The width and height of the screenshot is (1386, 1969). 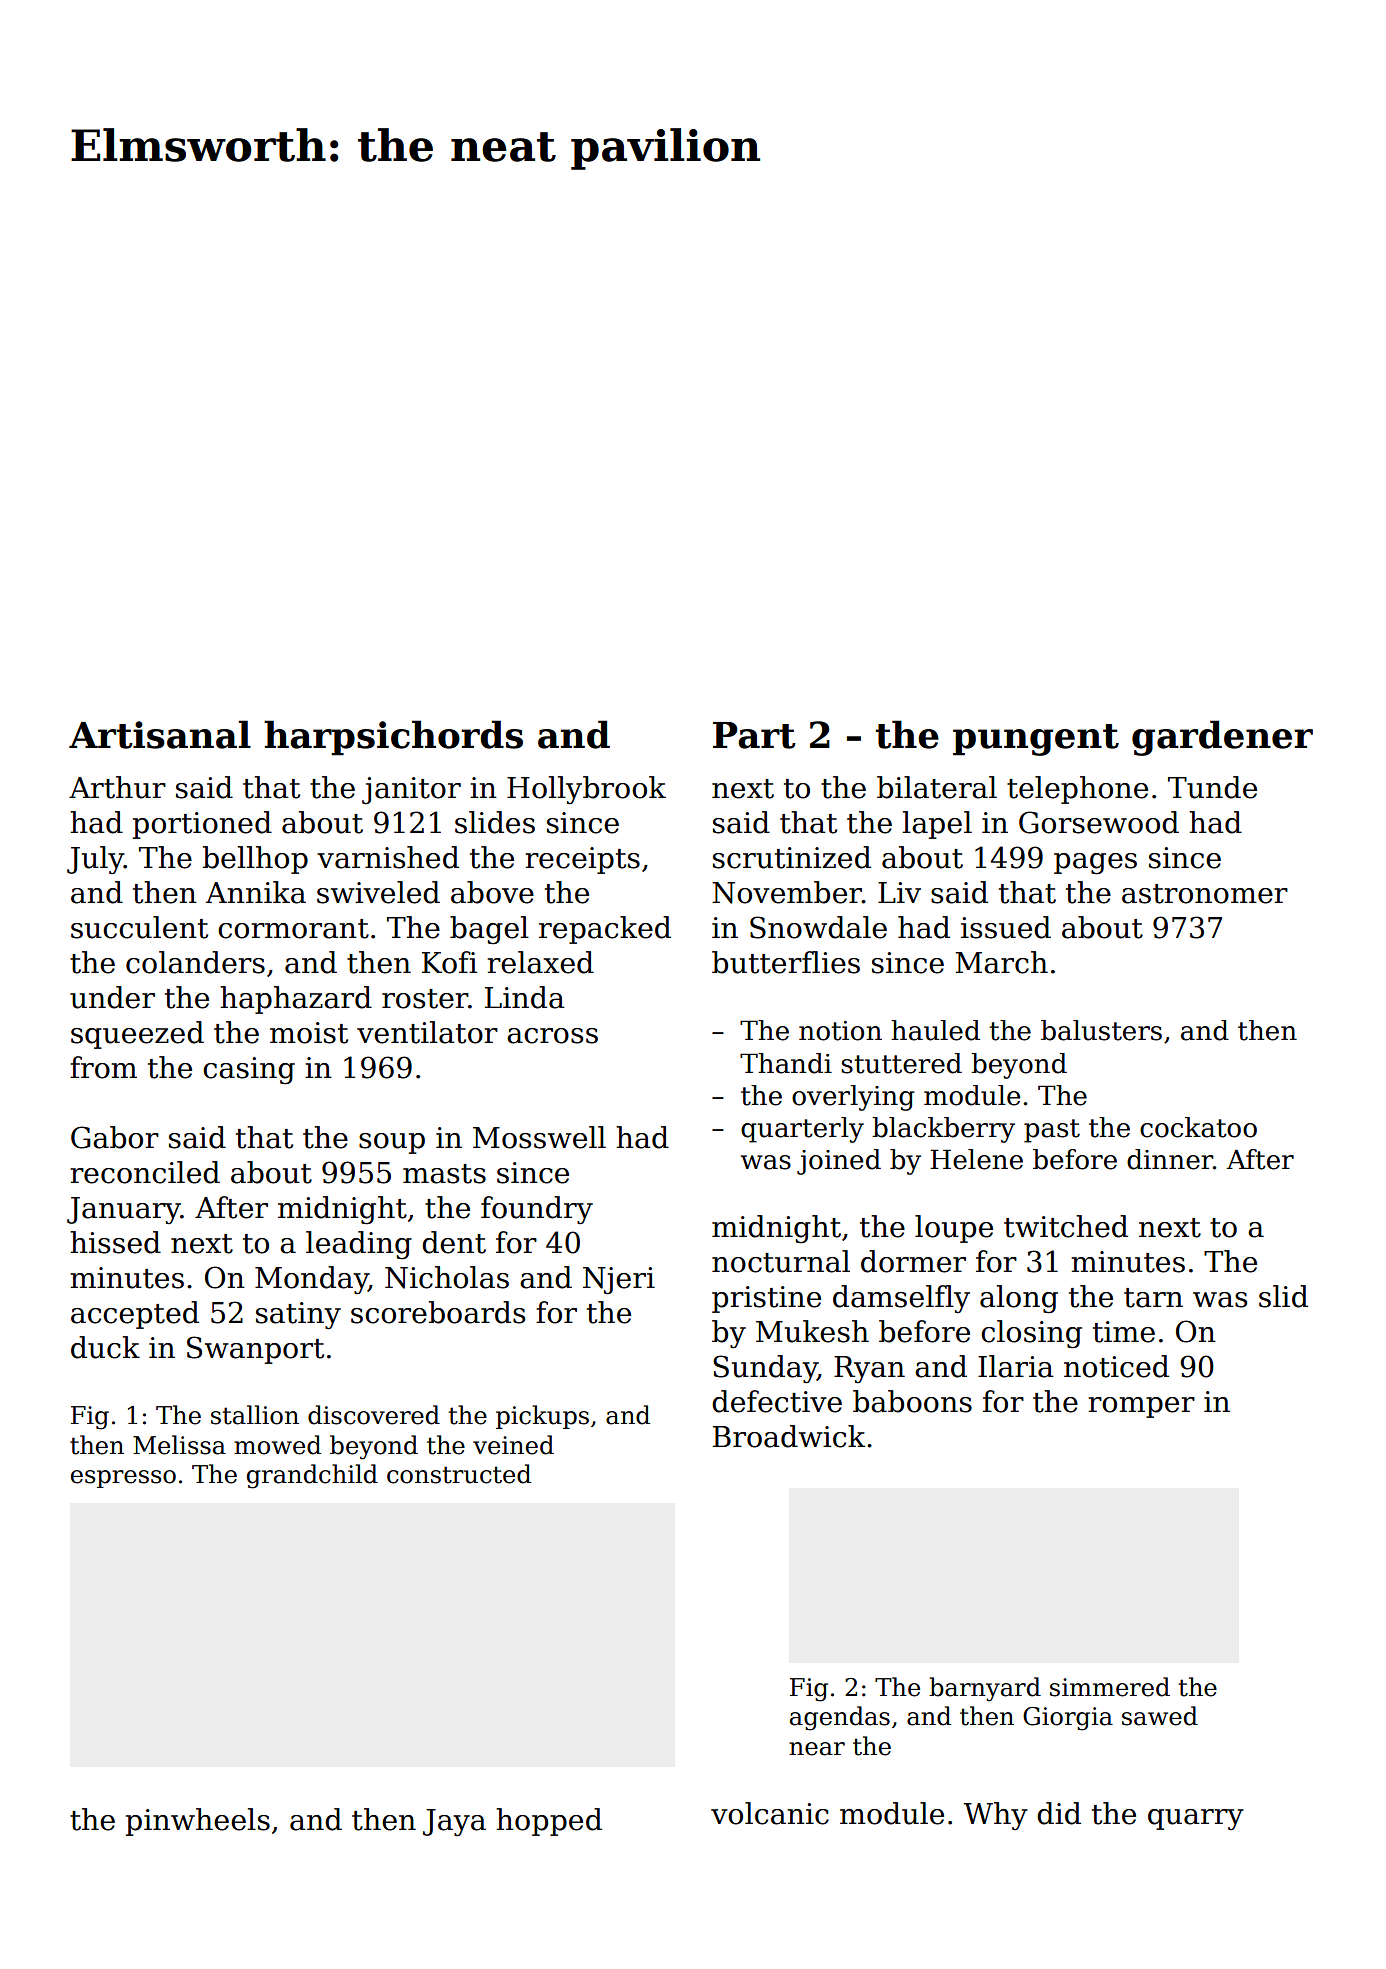 I want to click on Gabor, so click(x=115, y=1137).
